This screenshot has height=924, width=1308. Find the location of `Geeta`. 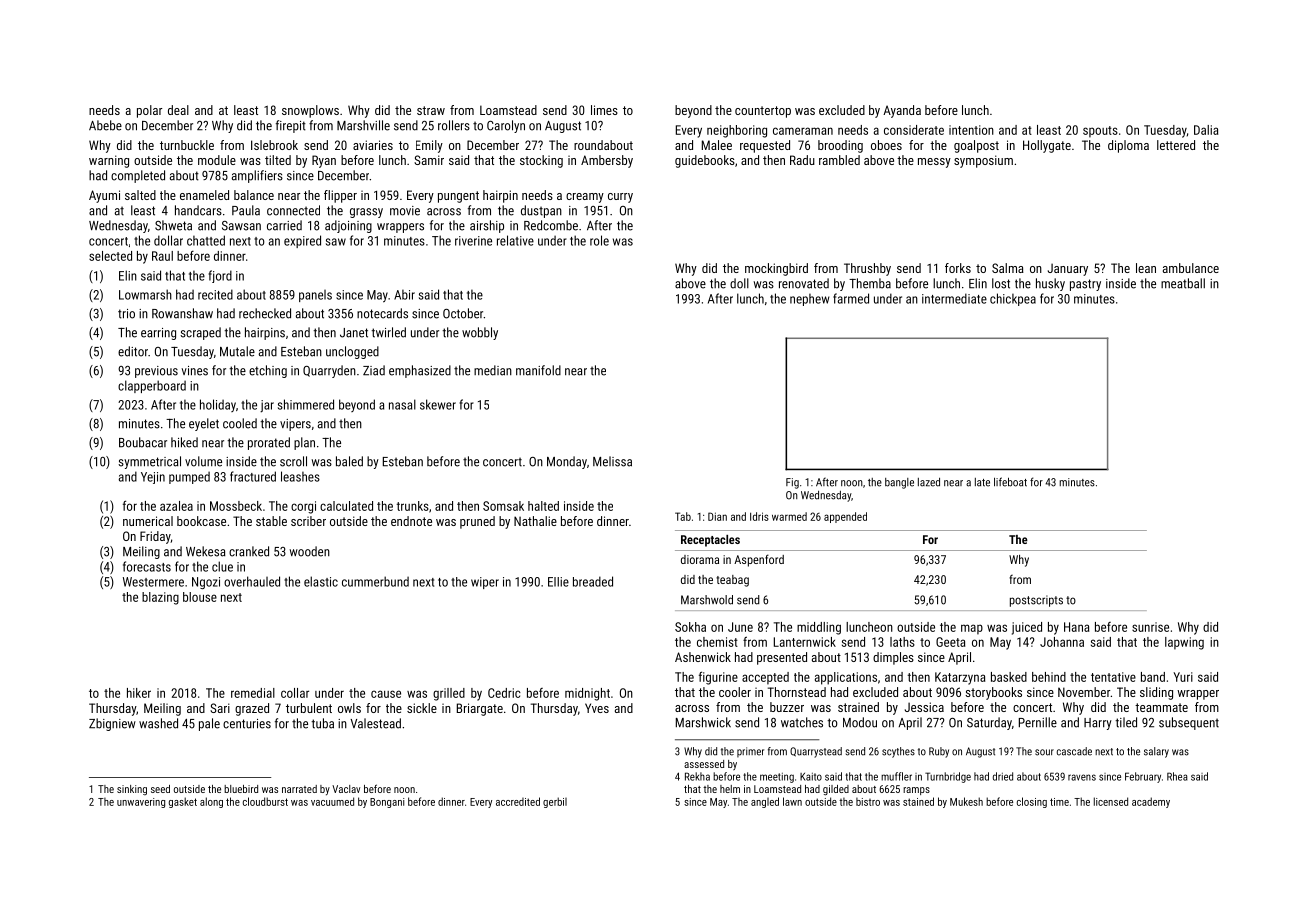

Geeta is located at coordinates (950, 642).
